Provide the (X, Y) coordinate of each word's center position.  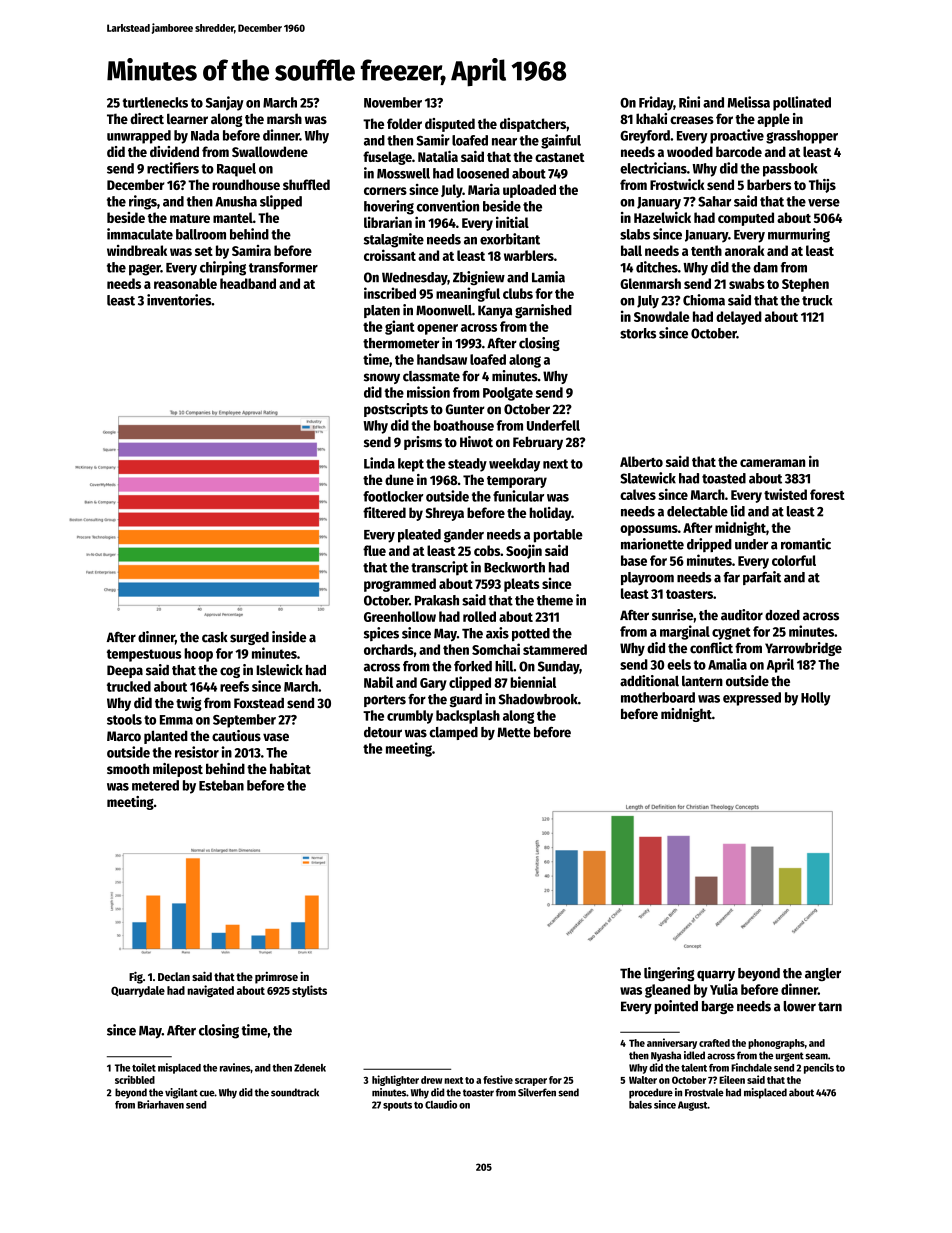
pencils (819, 1068)
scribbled (135, 1079)
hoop (198, 655)
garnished (543, 311)
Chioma (704, 300)
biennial (533, 682)
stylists (309, 991)
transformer (283, 267)
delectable (697, 511)
